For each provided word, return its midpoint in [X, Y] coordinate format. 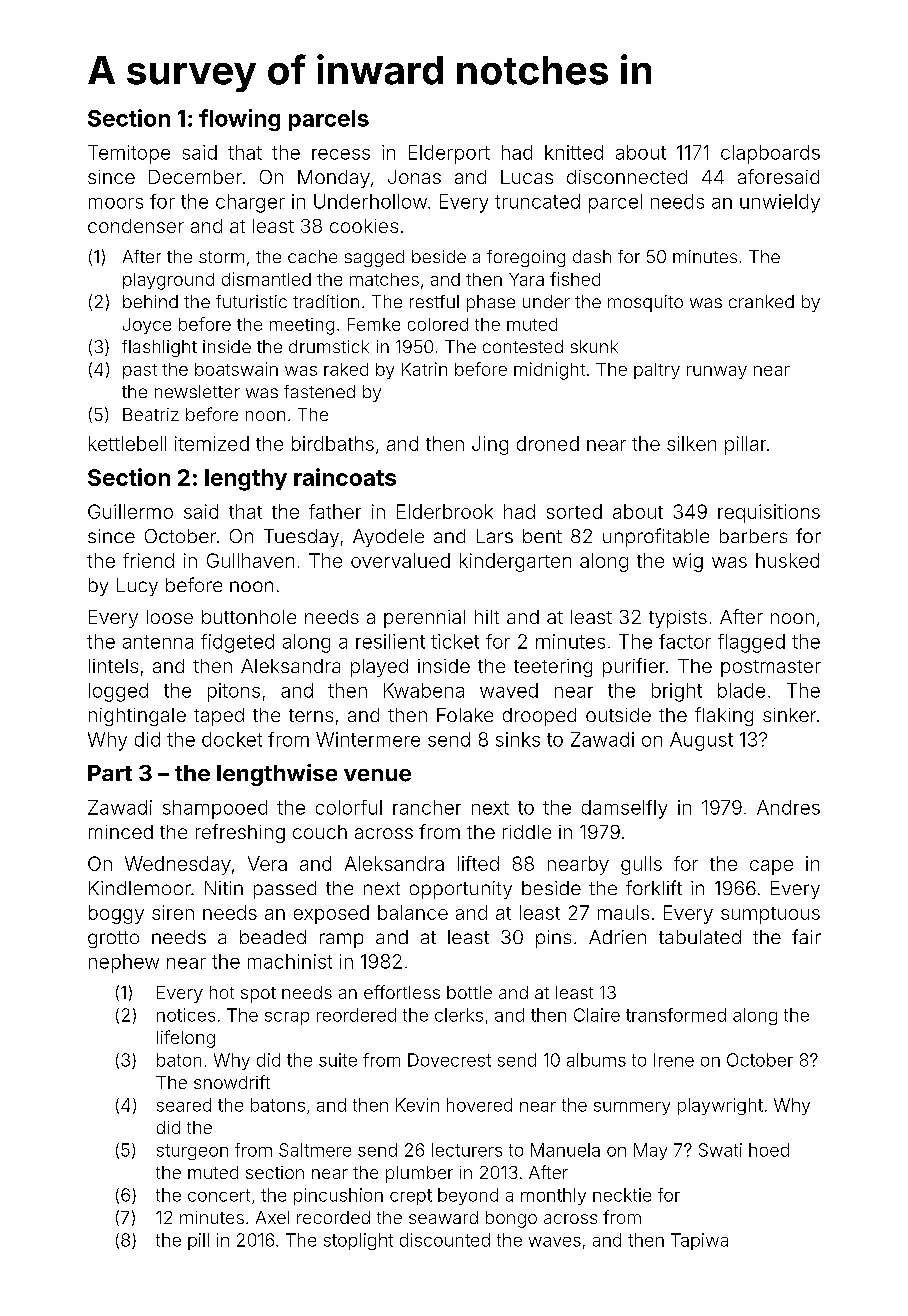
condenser [136, 226]
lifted [478, 863]
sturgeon [192, 1152]
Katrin [424, 369]
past [140, 371]
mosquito [645, 303]
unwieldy [780, 203]
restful [434, 301]
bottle [469, 992]
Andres [788, 807]
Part [110, 773]
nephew [124, 963]
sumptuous [770, 915]
